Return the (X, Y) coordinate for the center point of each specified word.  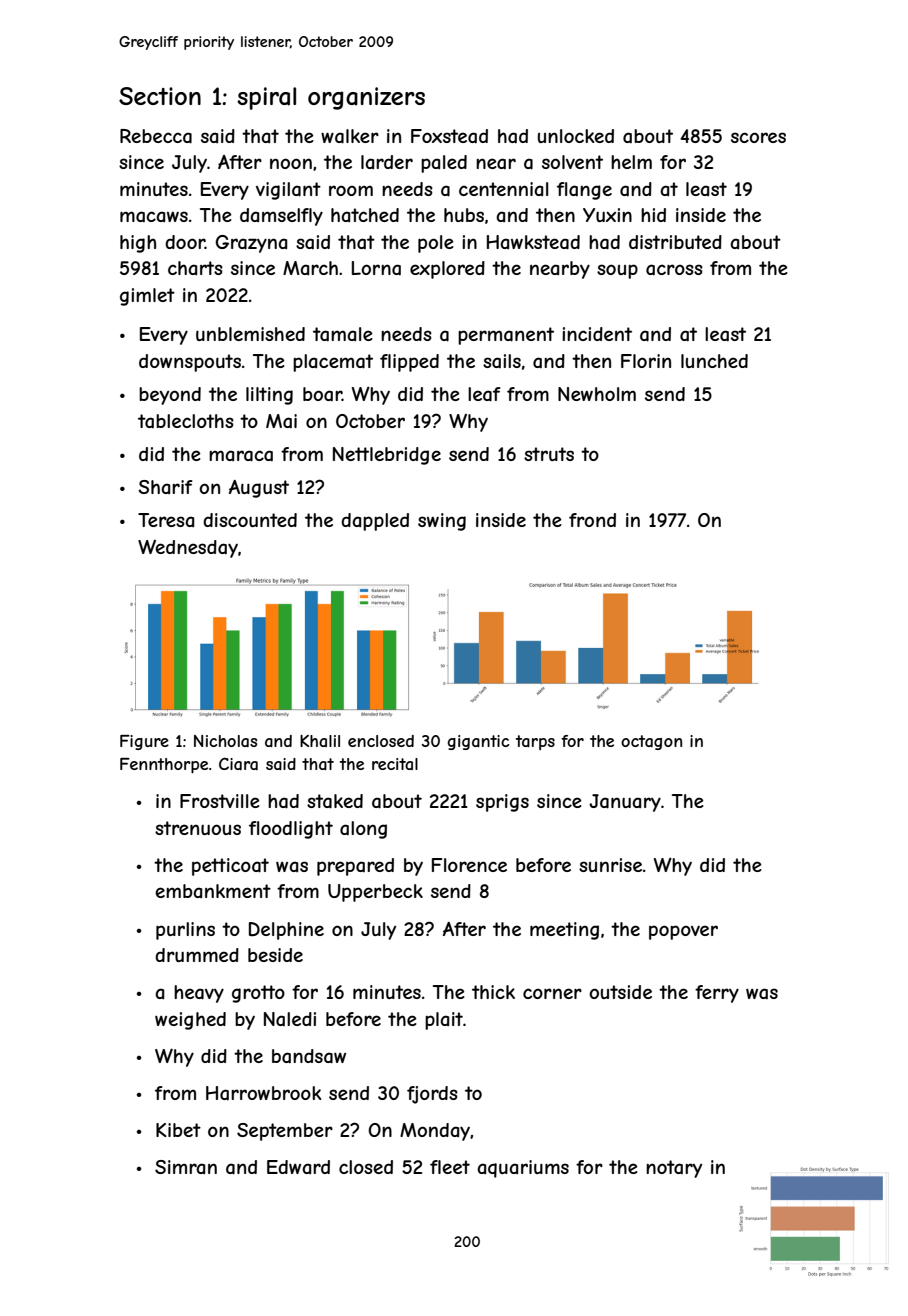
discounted (250, 520)
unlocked (576, 136)
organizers (366, 98)
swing (442, 522)
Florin (646, 361)
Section (160, 96)
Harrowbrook (263, 1093)
